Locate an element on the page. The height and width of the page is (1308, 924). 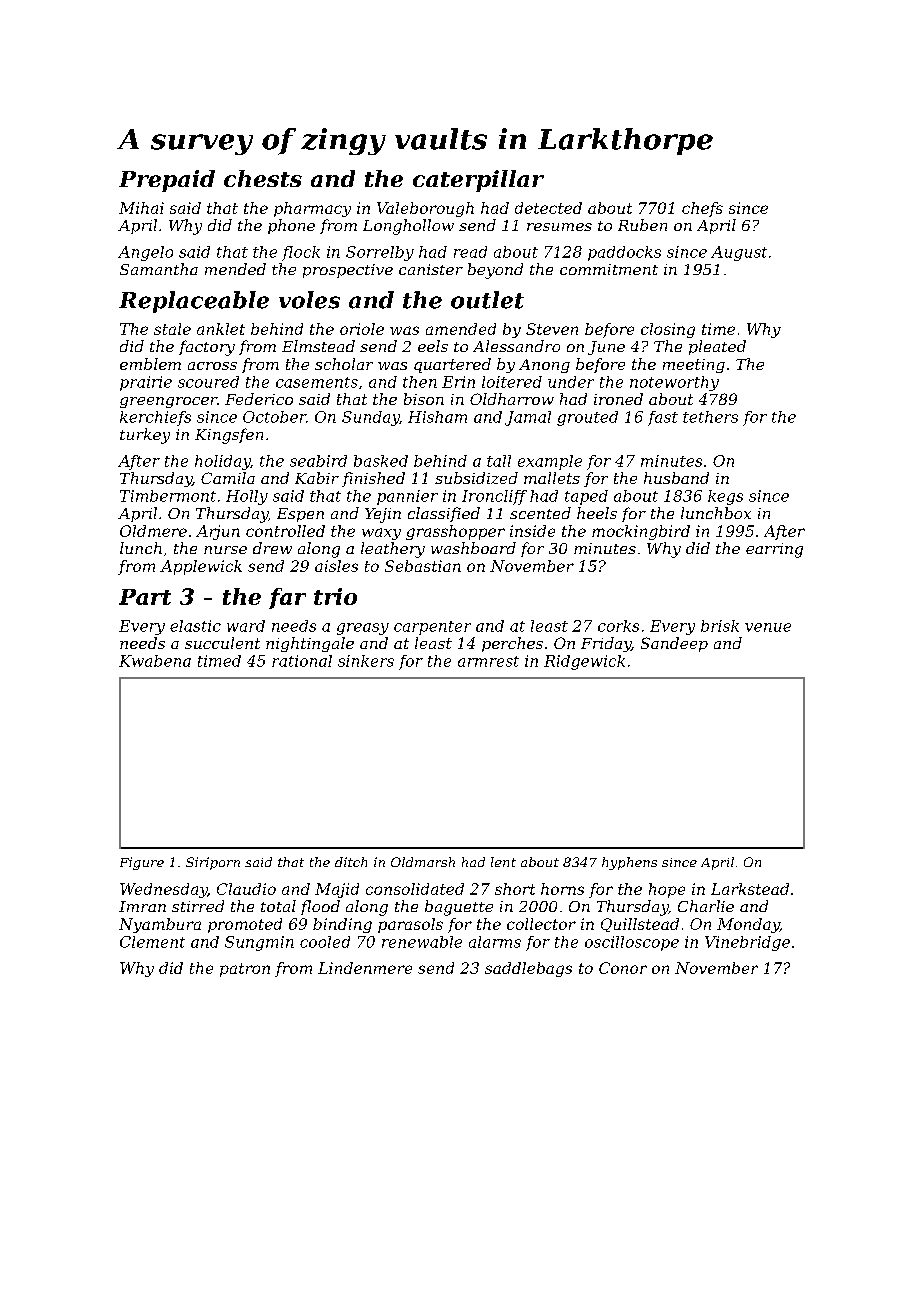
Ridgewick is located at coordinates (584, 662).
